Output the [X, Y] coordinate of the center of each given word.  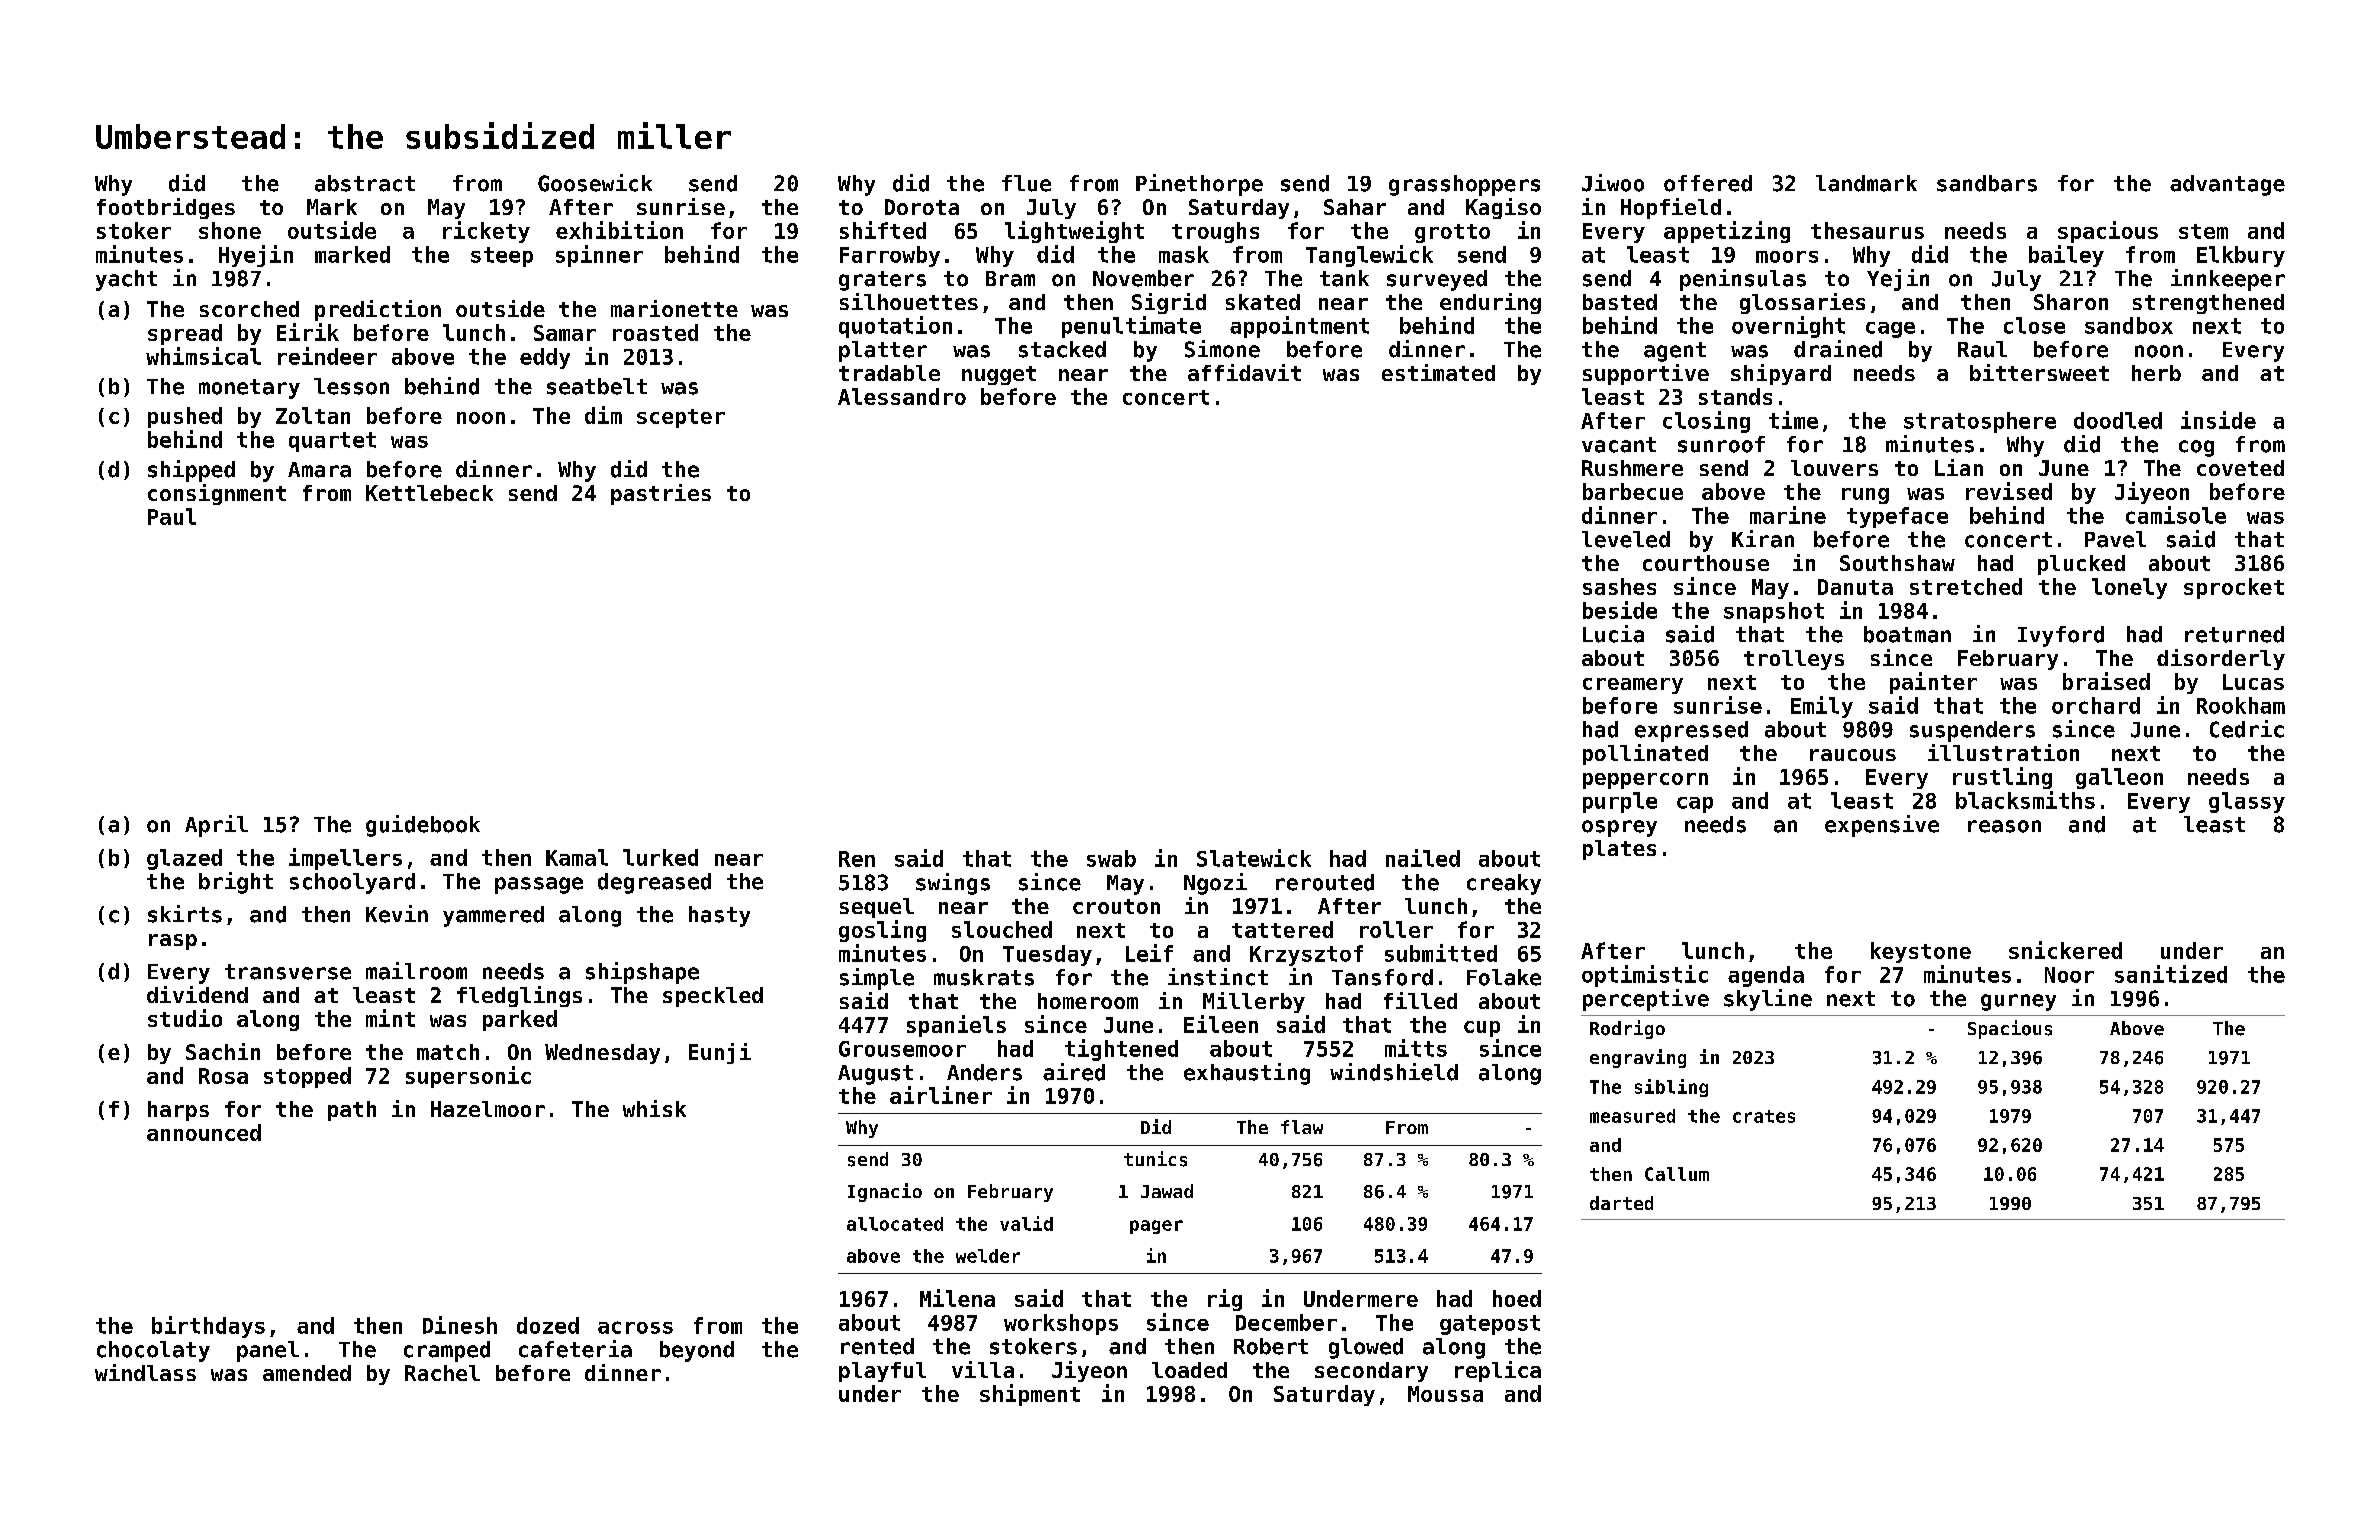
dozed [548, 1325]
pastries [661, 494]
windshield [1394, 1072]
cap [1695, 805]
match [448, 1052]
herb [2156, 373]
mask [1184, 254]
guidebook [423, 826]
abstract [365, 183]
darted [1621, 1203]
